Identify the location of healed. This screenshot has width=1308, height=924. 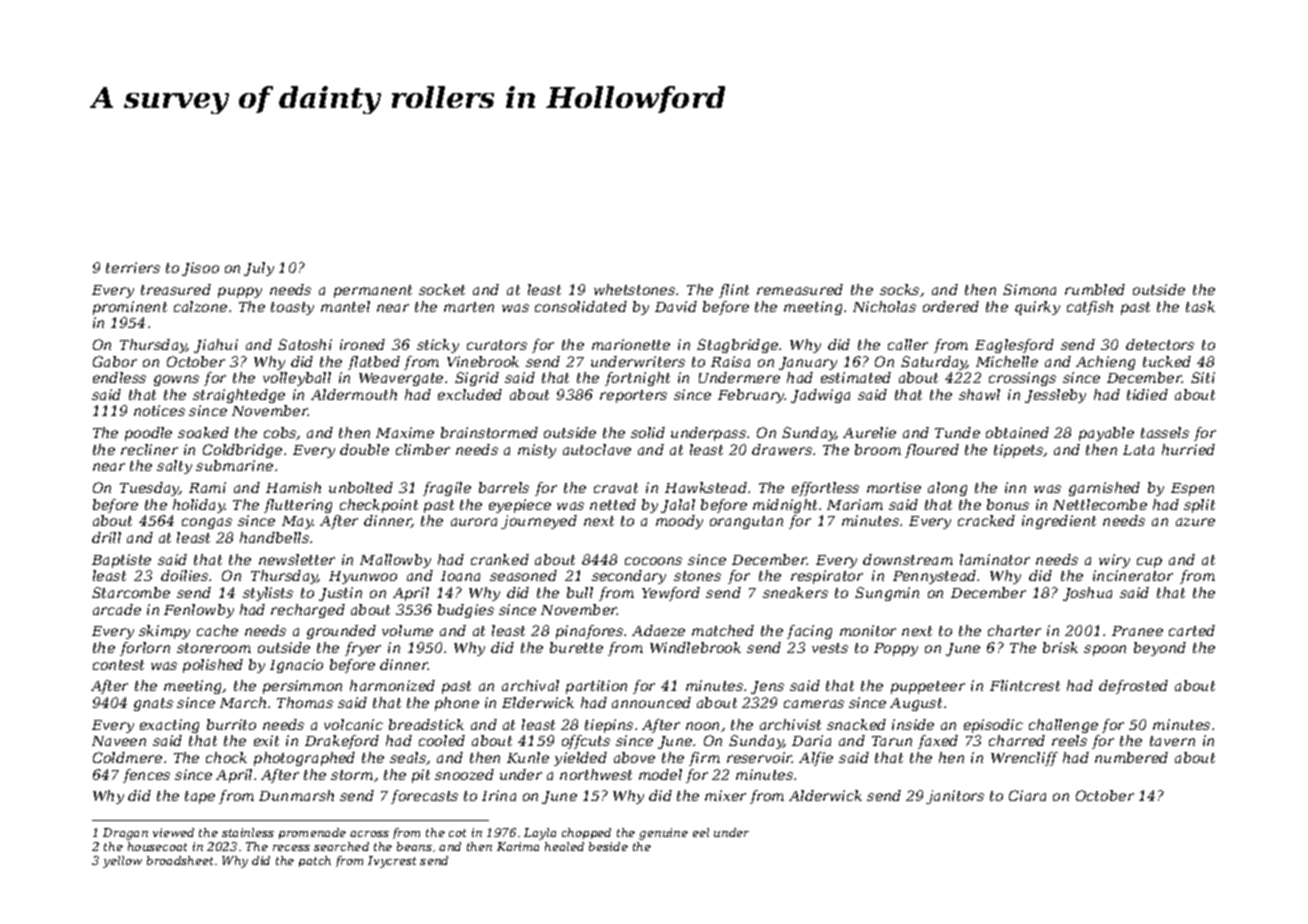
(564, 846).
